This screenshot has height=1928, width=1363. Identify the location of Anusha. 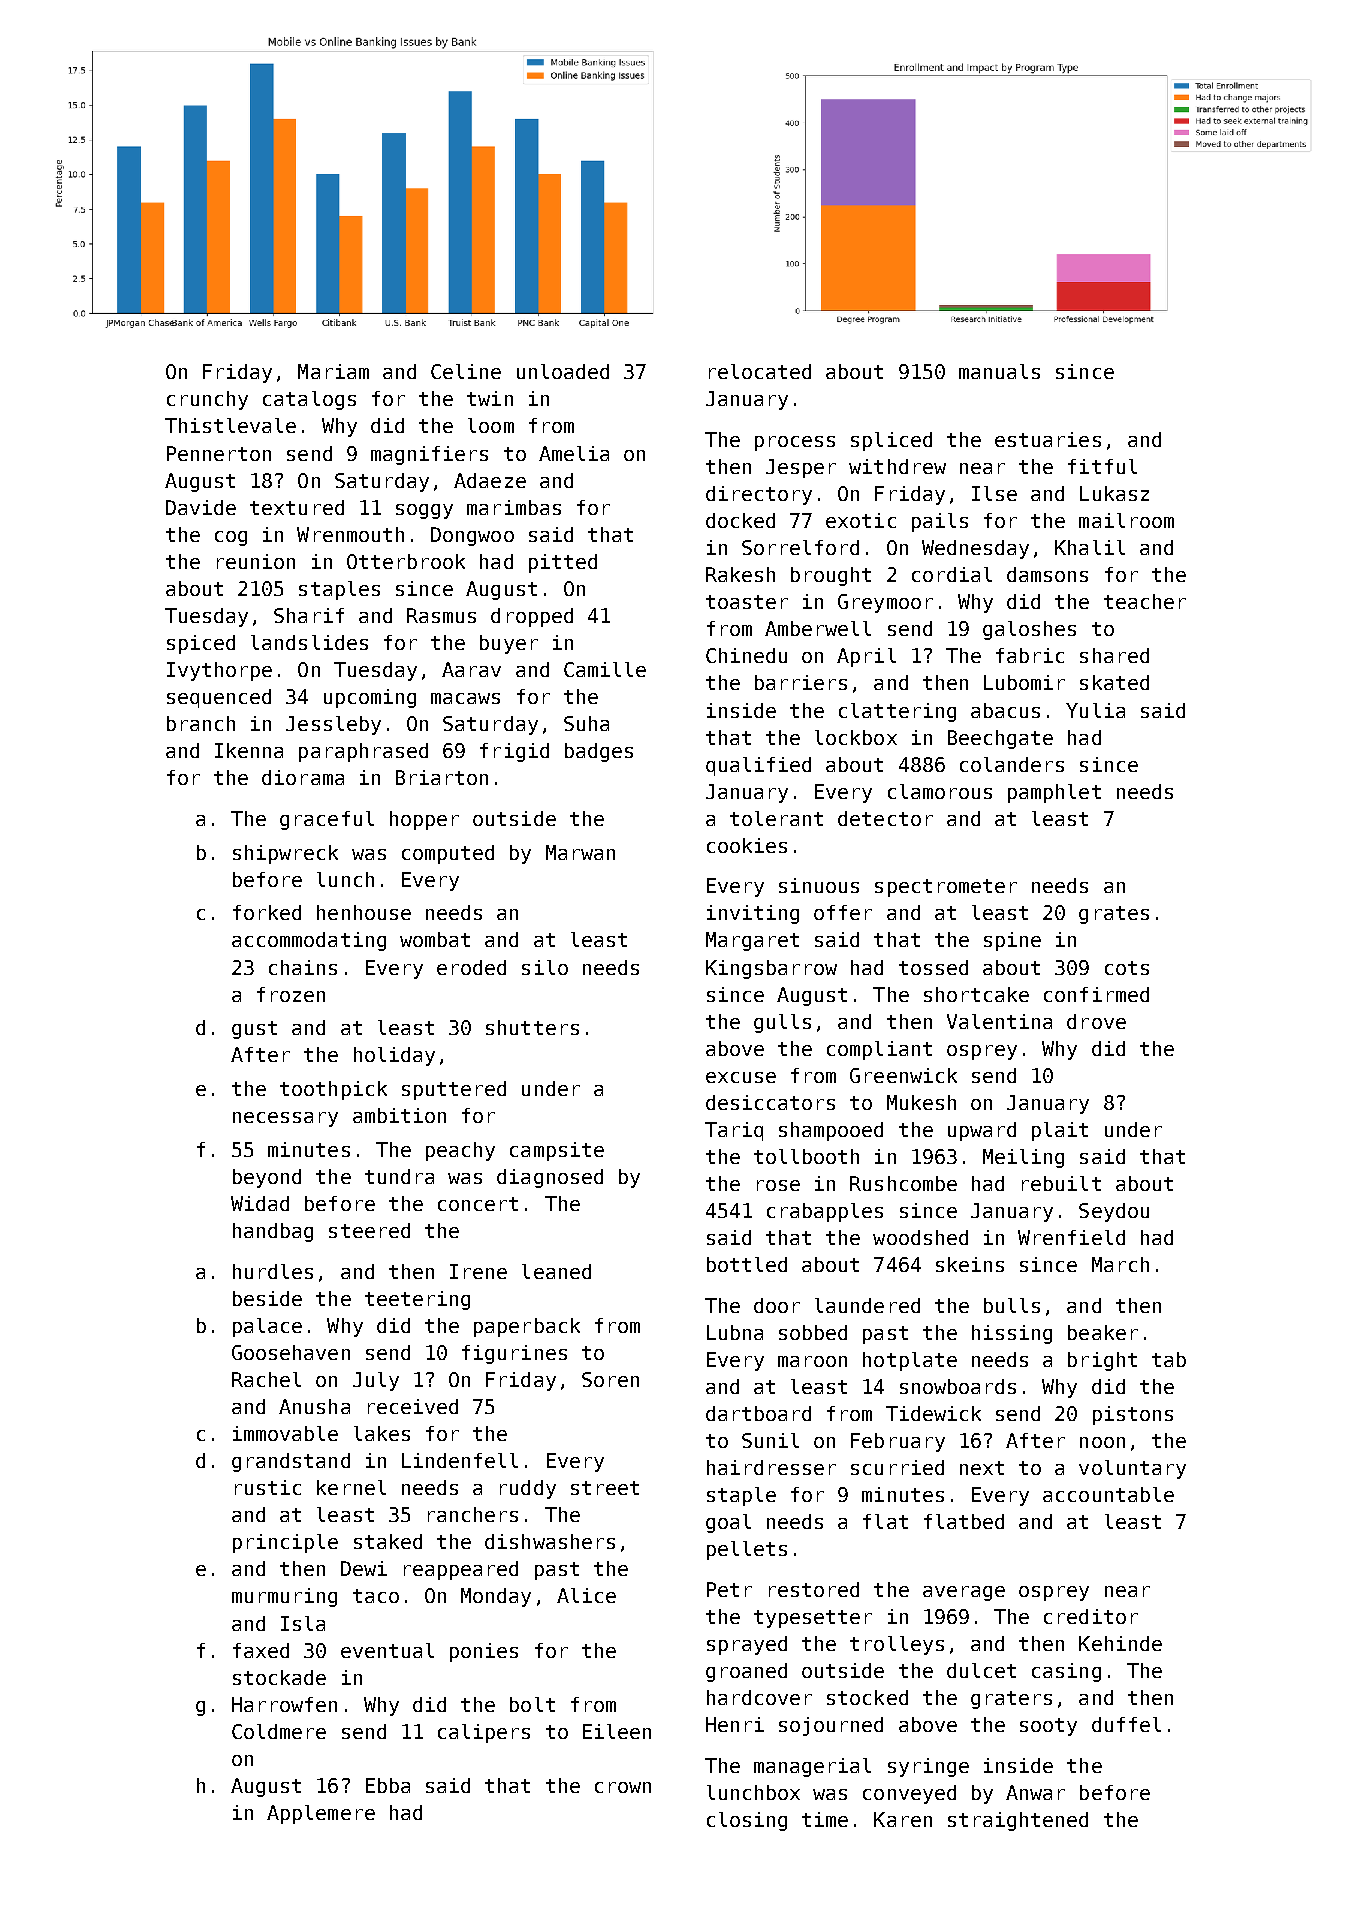
(314, 1406).
